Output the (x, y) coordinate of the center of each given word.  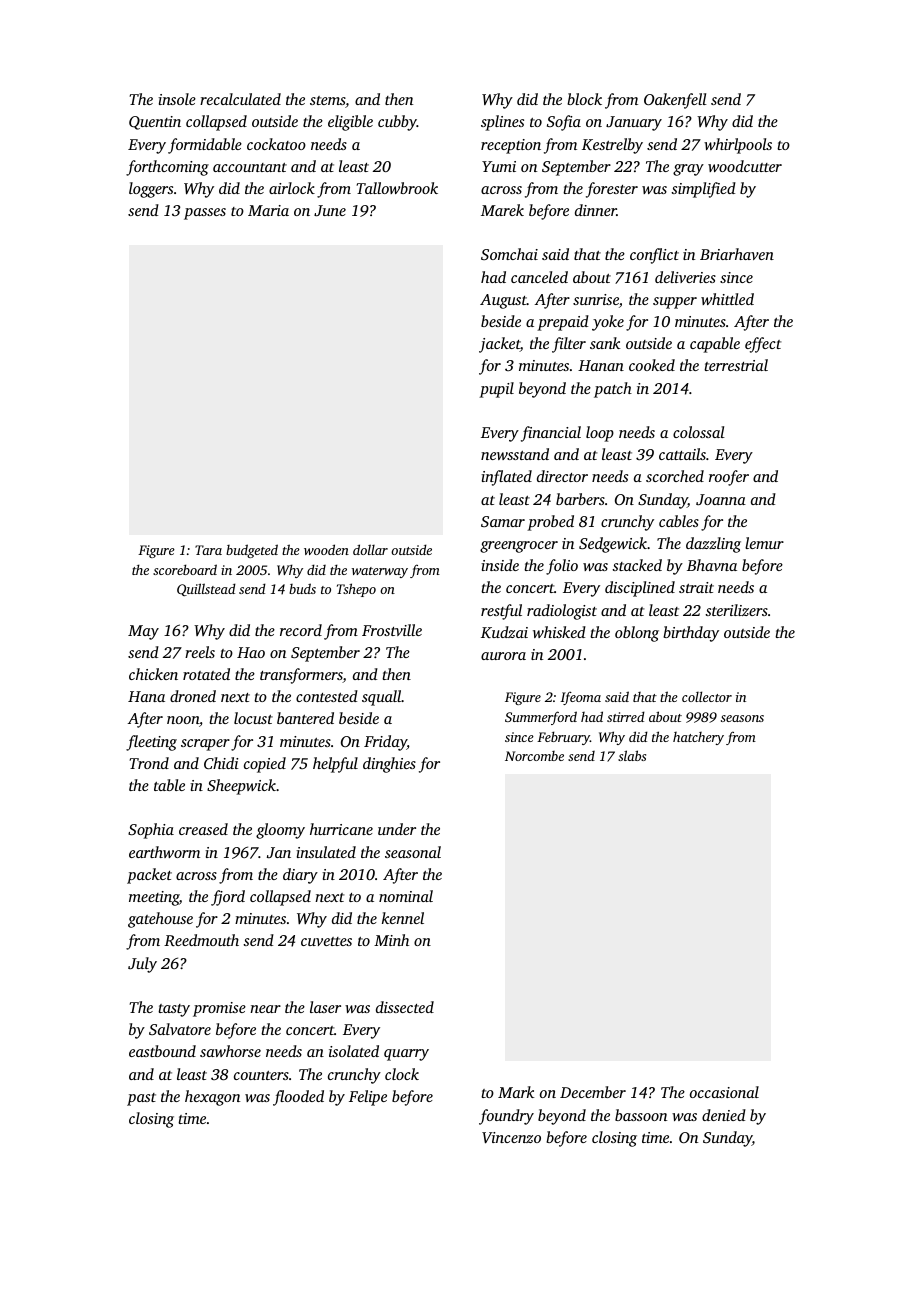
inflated (506, 478)
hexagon (212, 1098)
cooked (652, 365)
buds (302, 588)
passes (205, 214)
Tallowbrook (397, 188)
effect (763, 345)
